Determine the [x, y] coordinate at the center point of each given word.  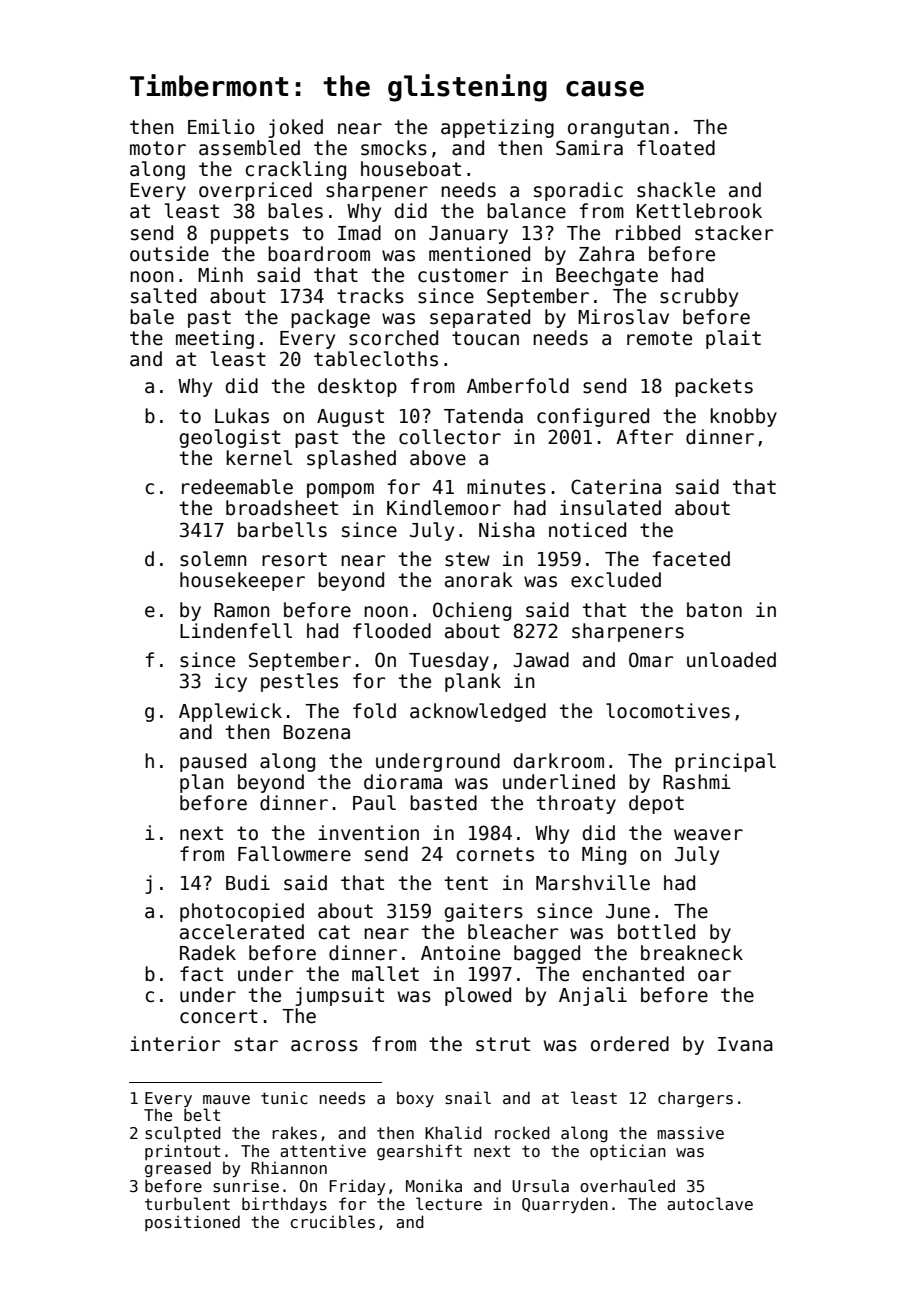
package [330, 318]
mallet [385, 974]
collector [450, 437]
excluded [616, 580]
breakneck [692, 953]
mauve [226, 1099]
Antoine [460, 953]
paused [213, 762]
